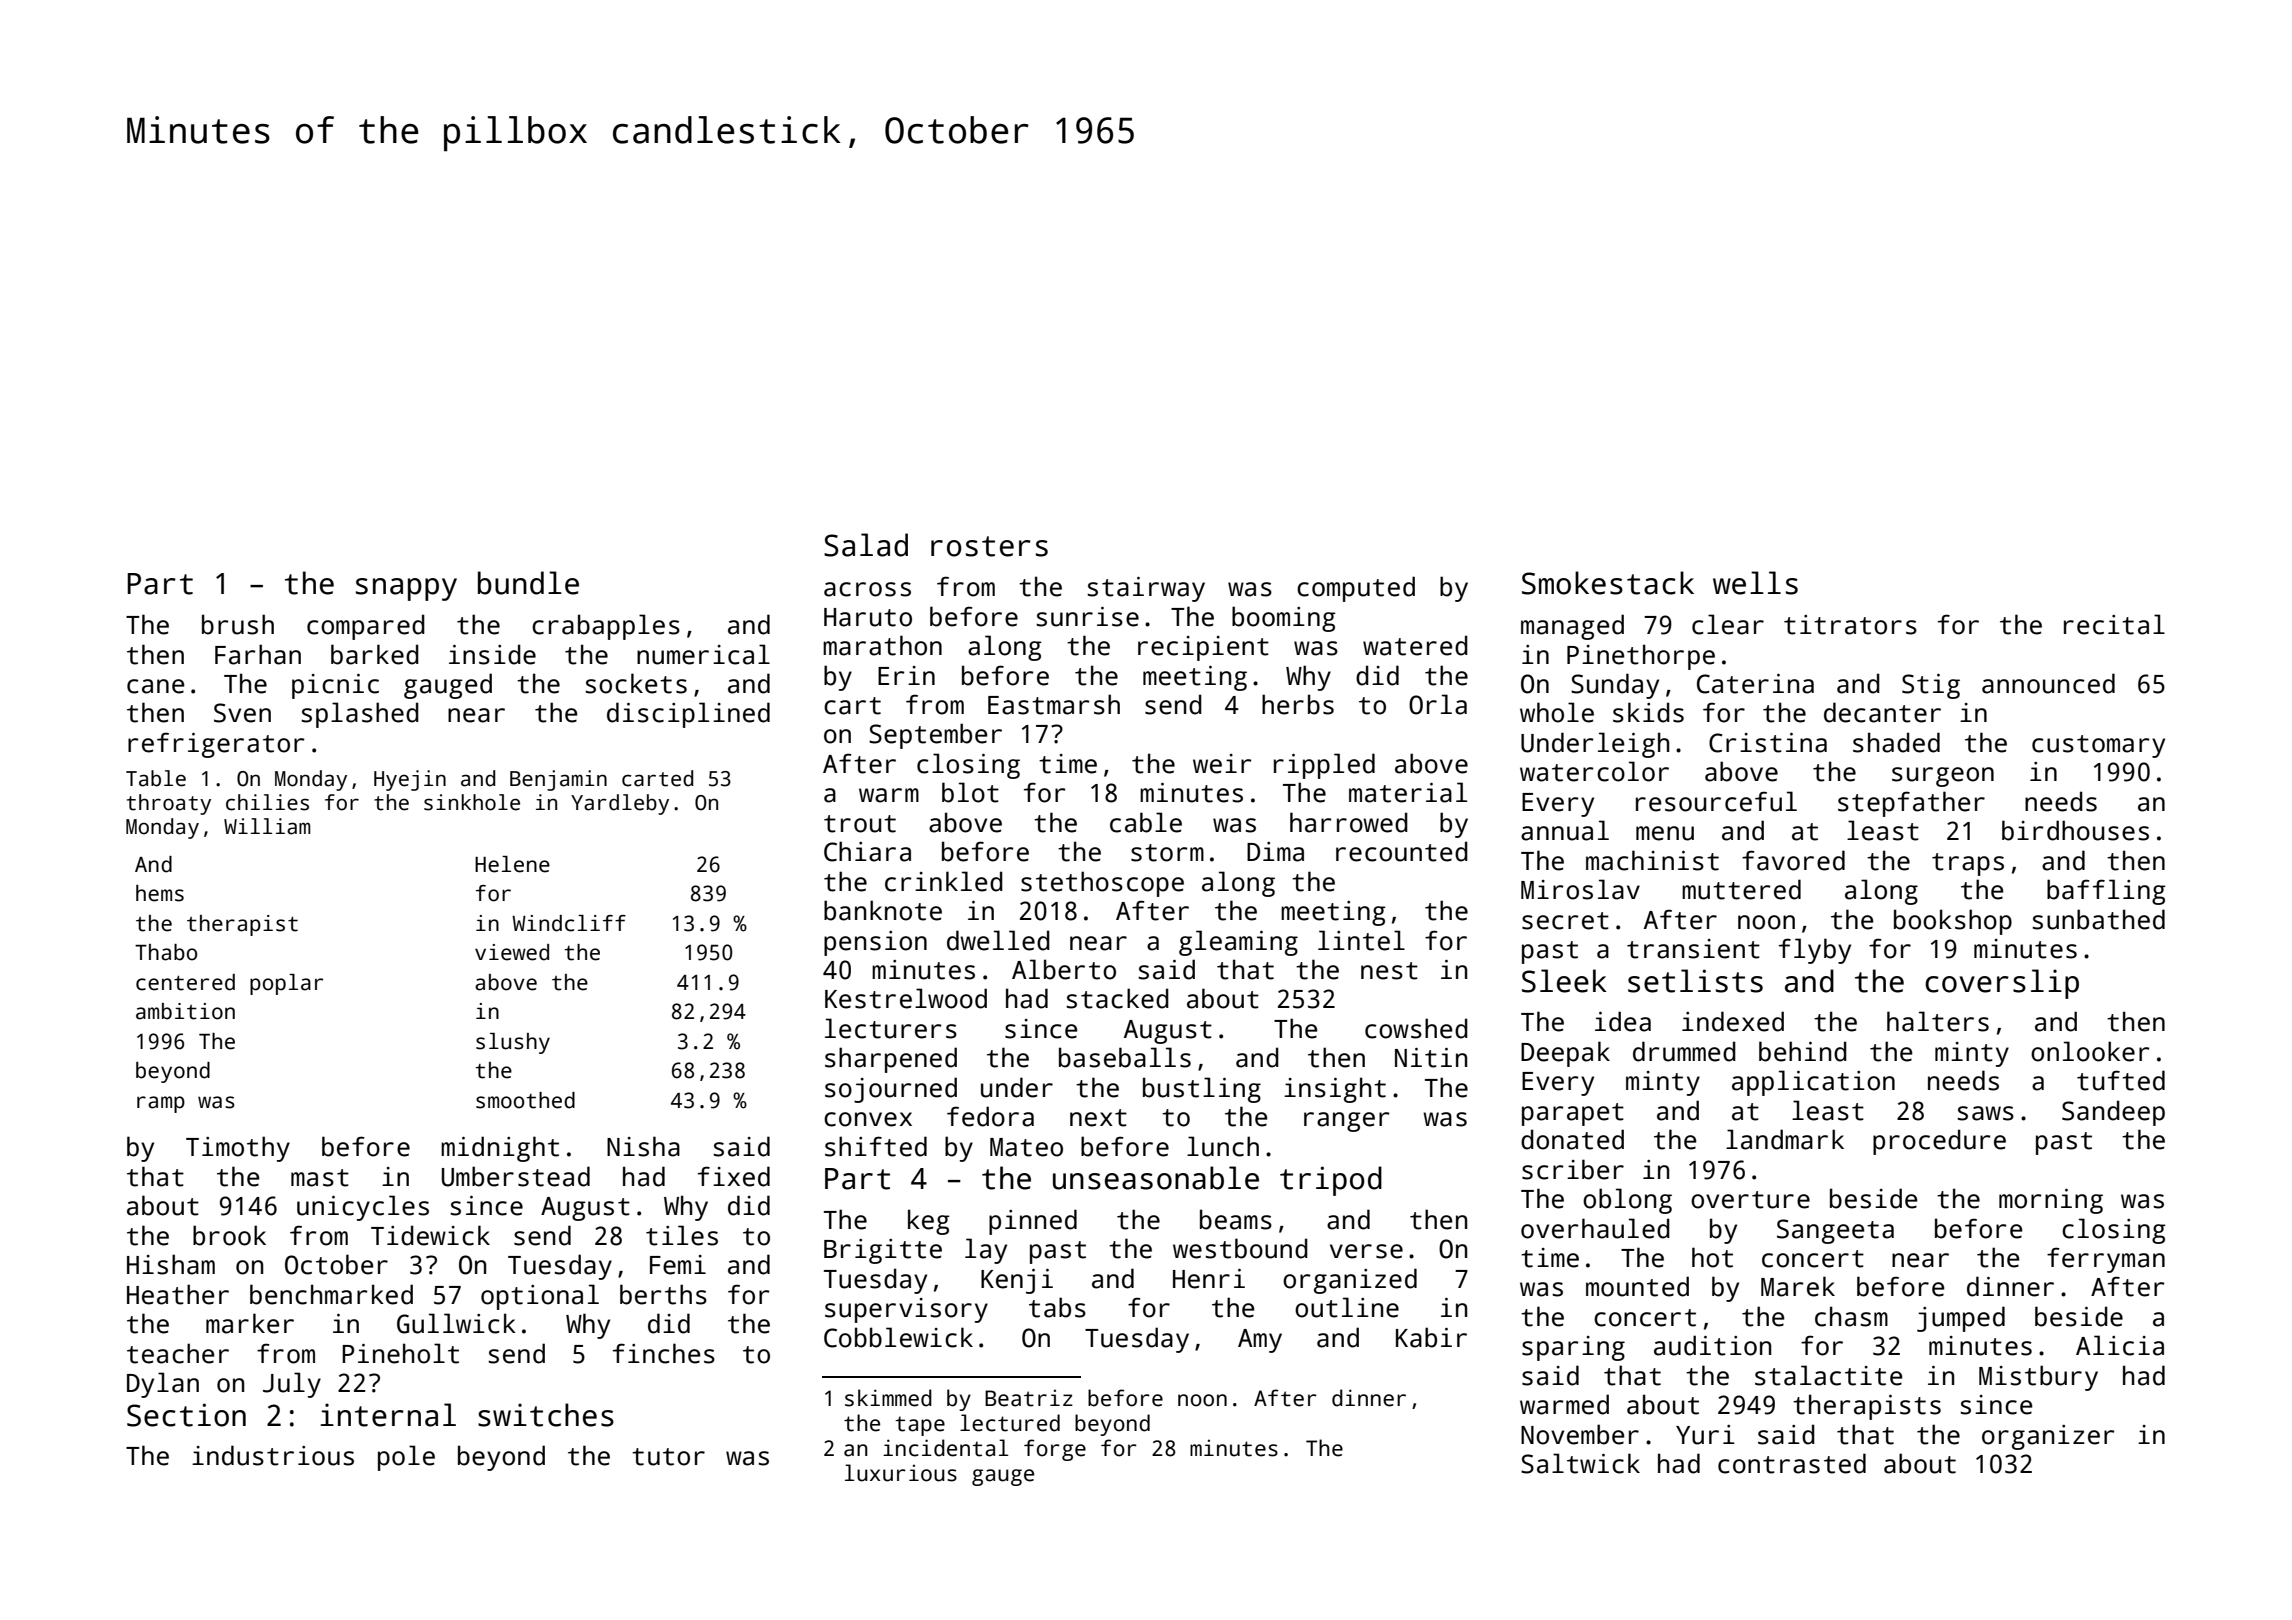 The width and height of the page is (2292, 1620). What do you see at coordinates (410, 780) in the page?
I see `Hyejin` at bounding box center [410, 780].
